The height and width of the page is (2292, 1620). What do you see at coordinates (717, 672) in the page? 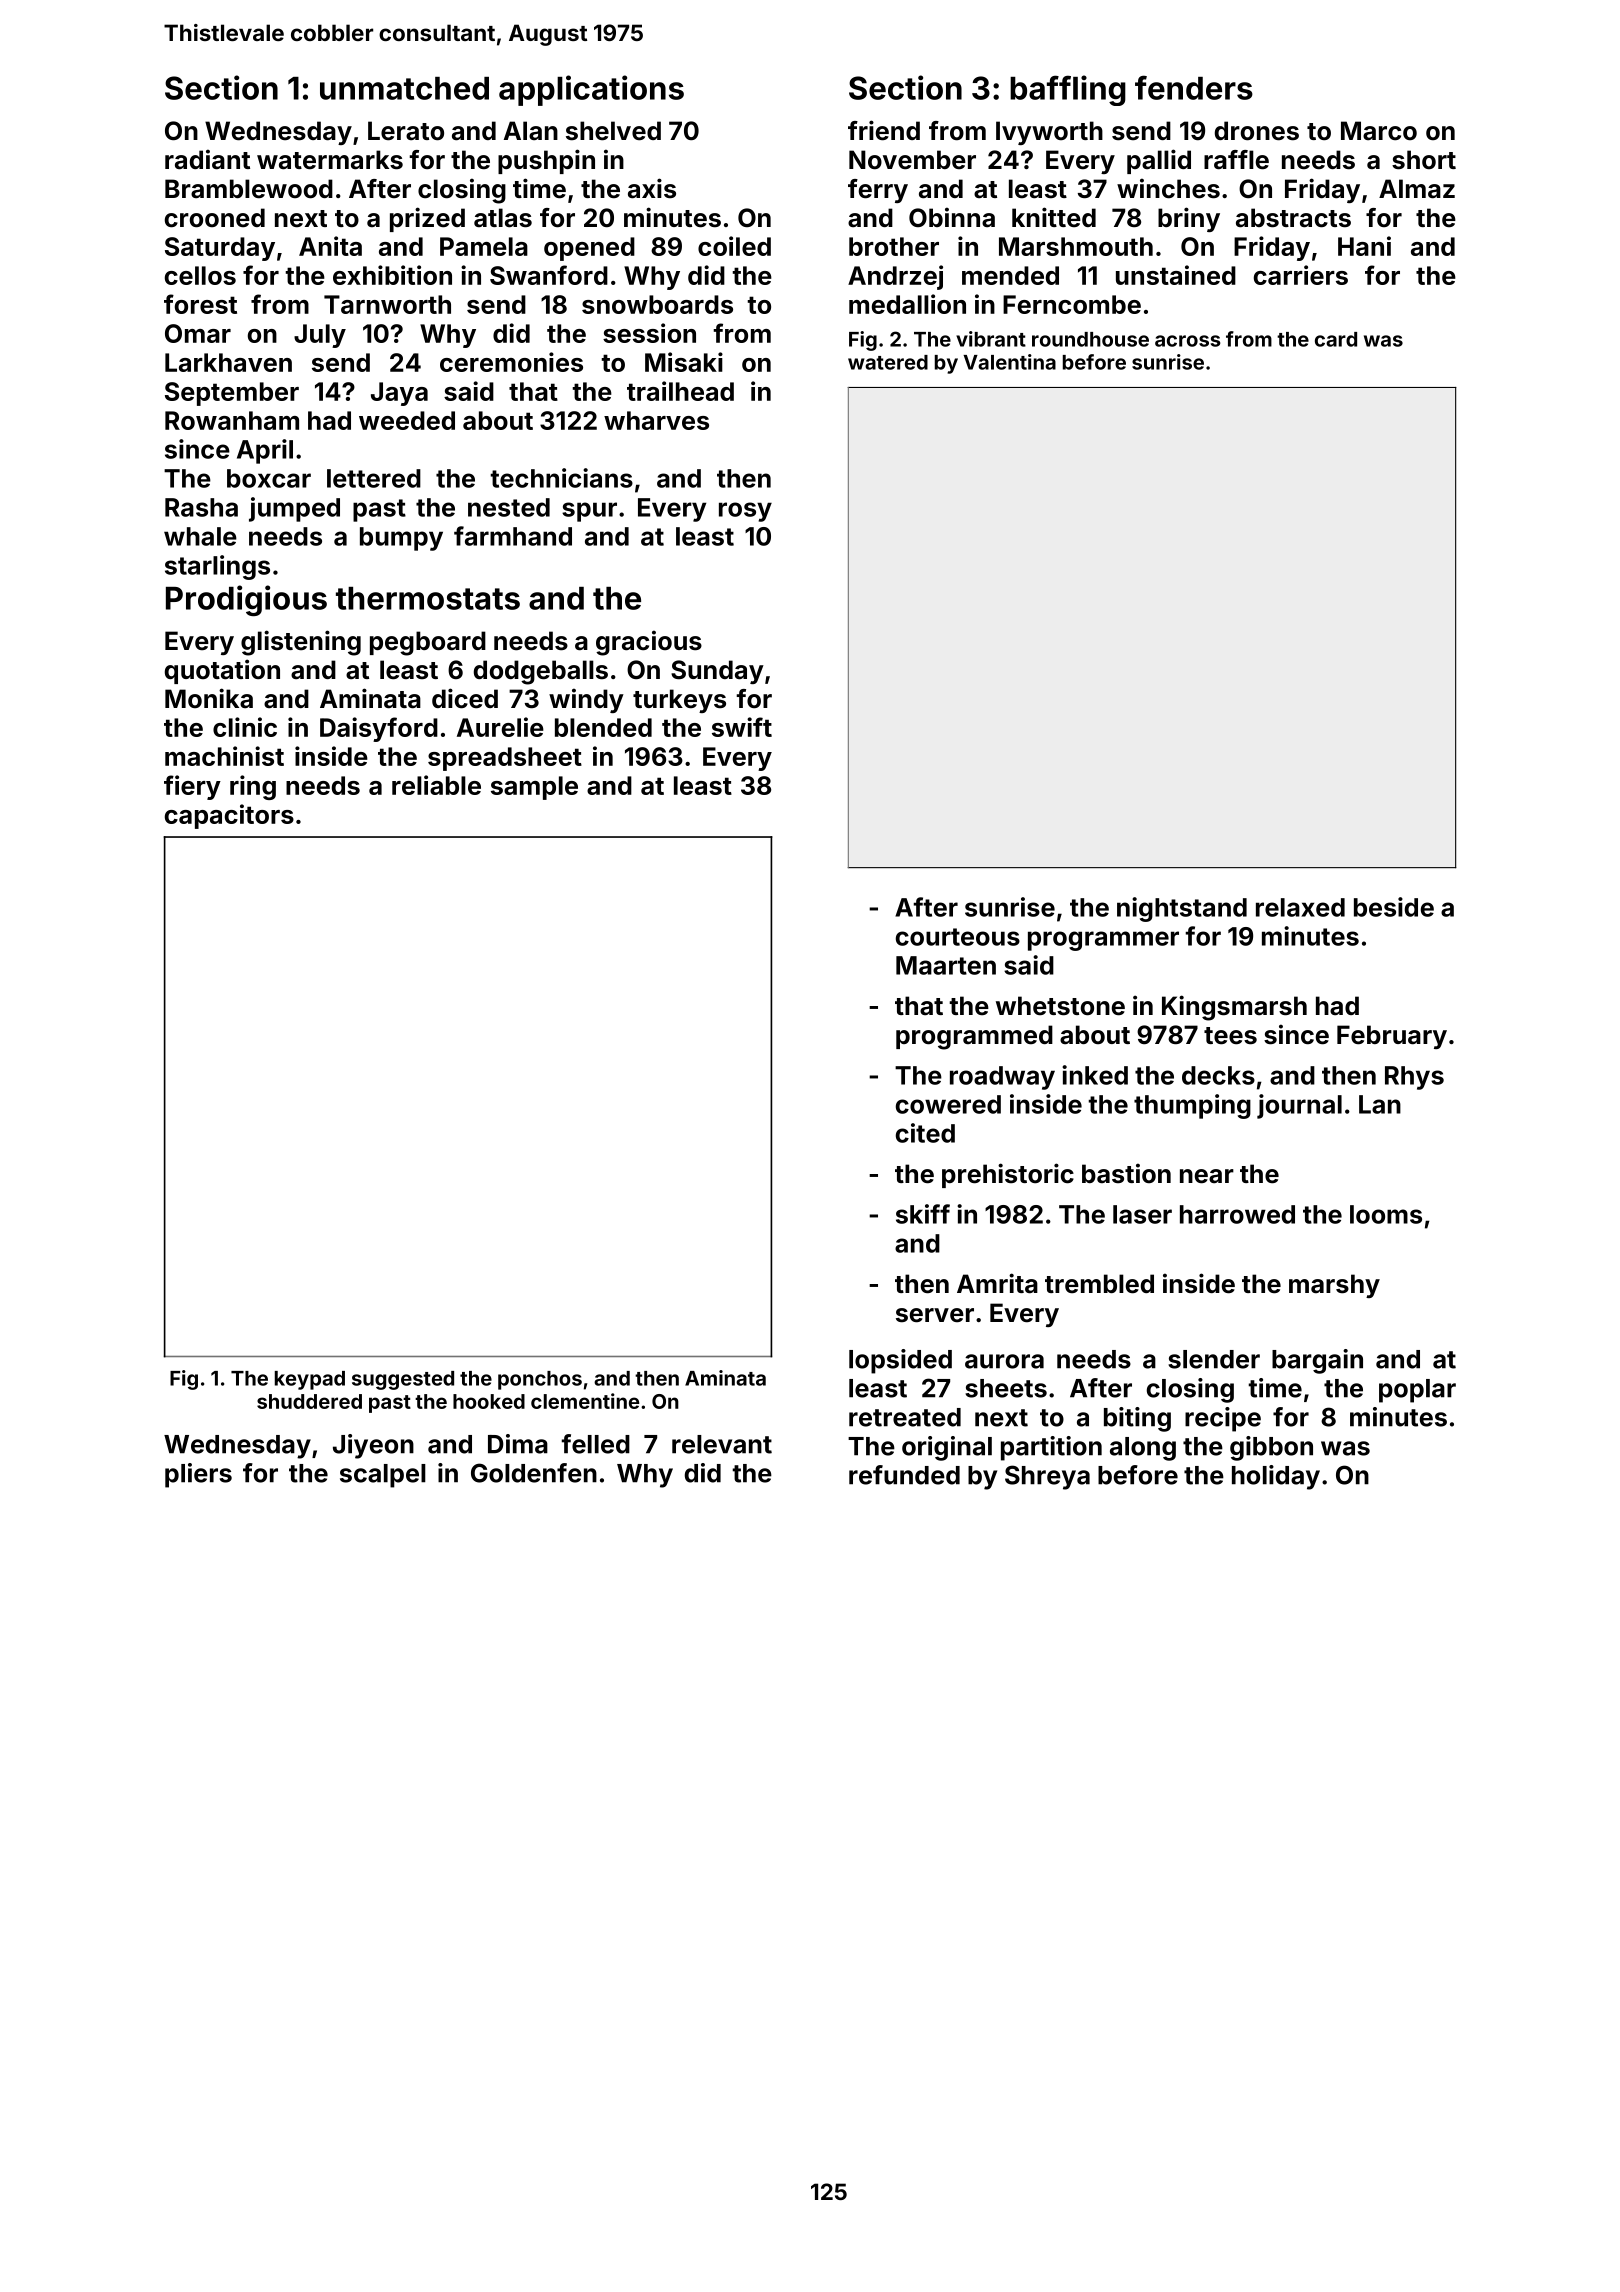
I see `Sunday` at bounding box center [717, 672].
